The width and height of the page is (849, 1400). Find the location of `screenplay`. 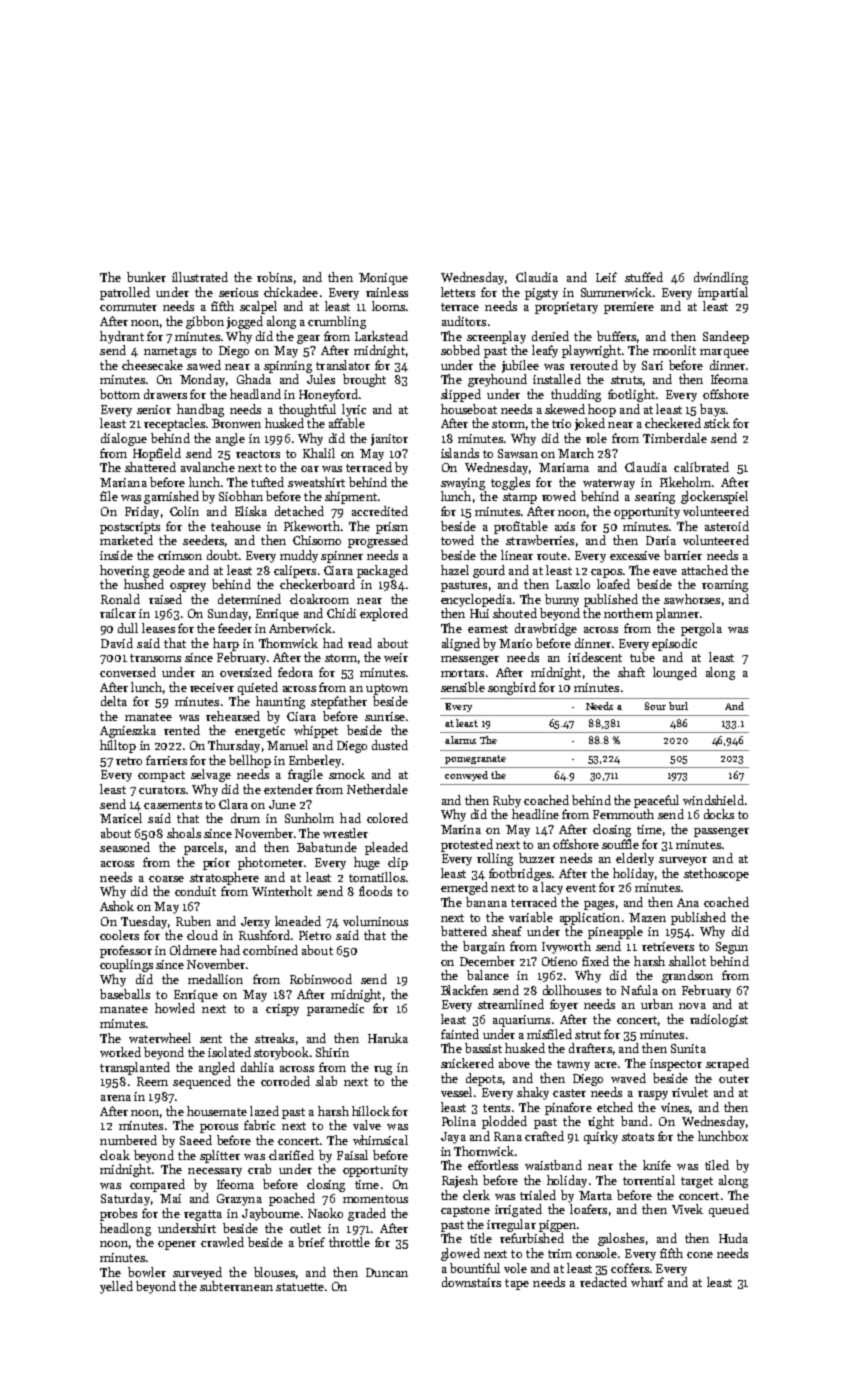

screenplay is located at coordinates (496, 337).
